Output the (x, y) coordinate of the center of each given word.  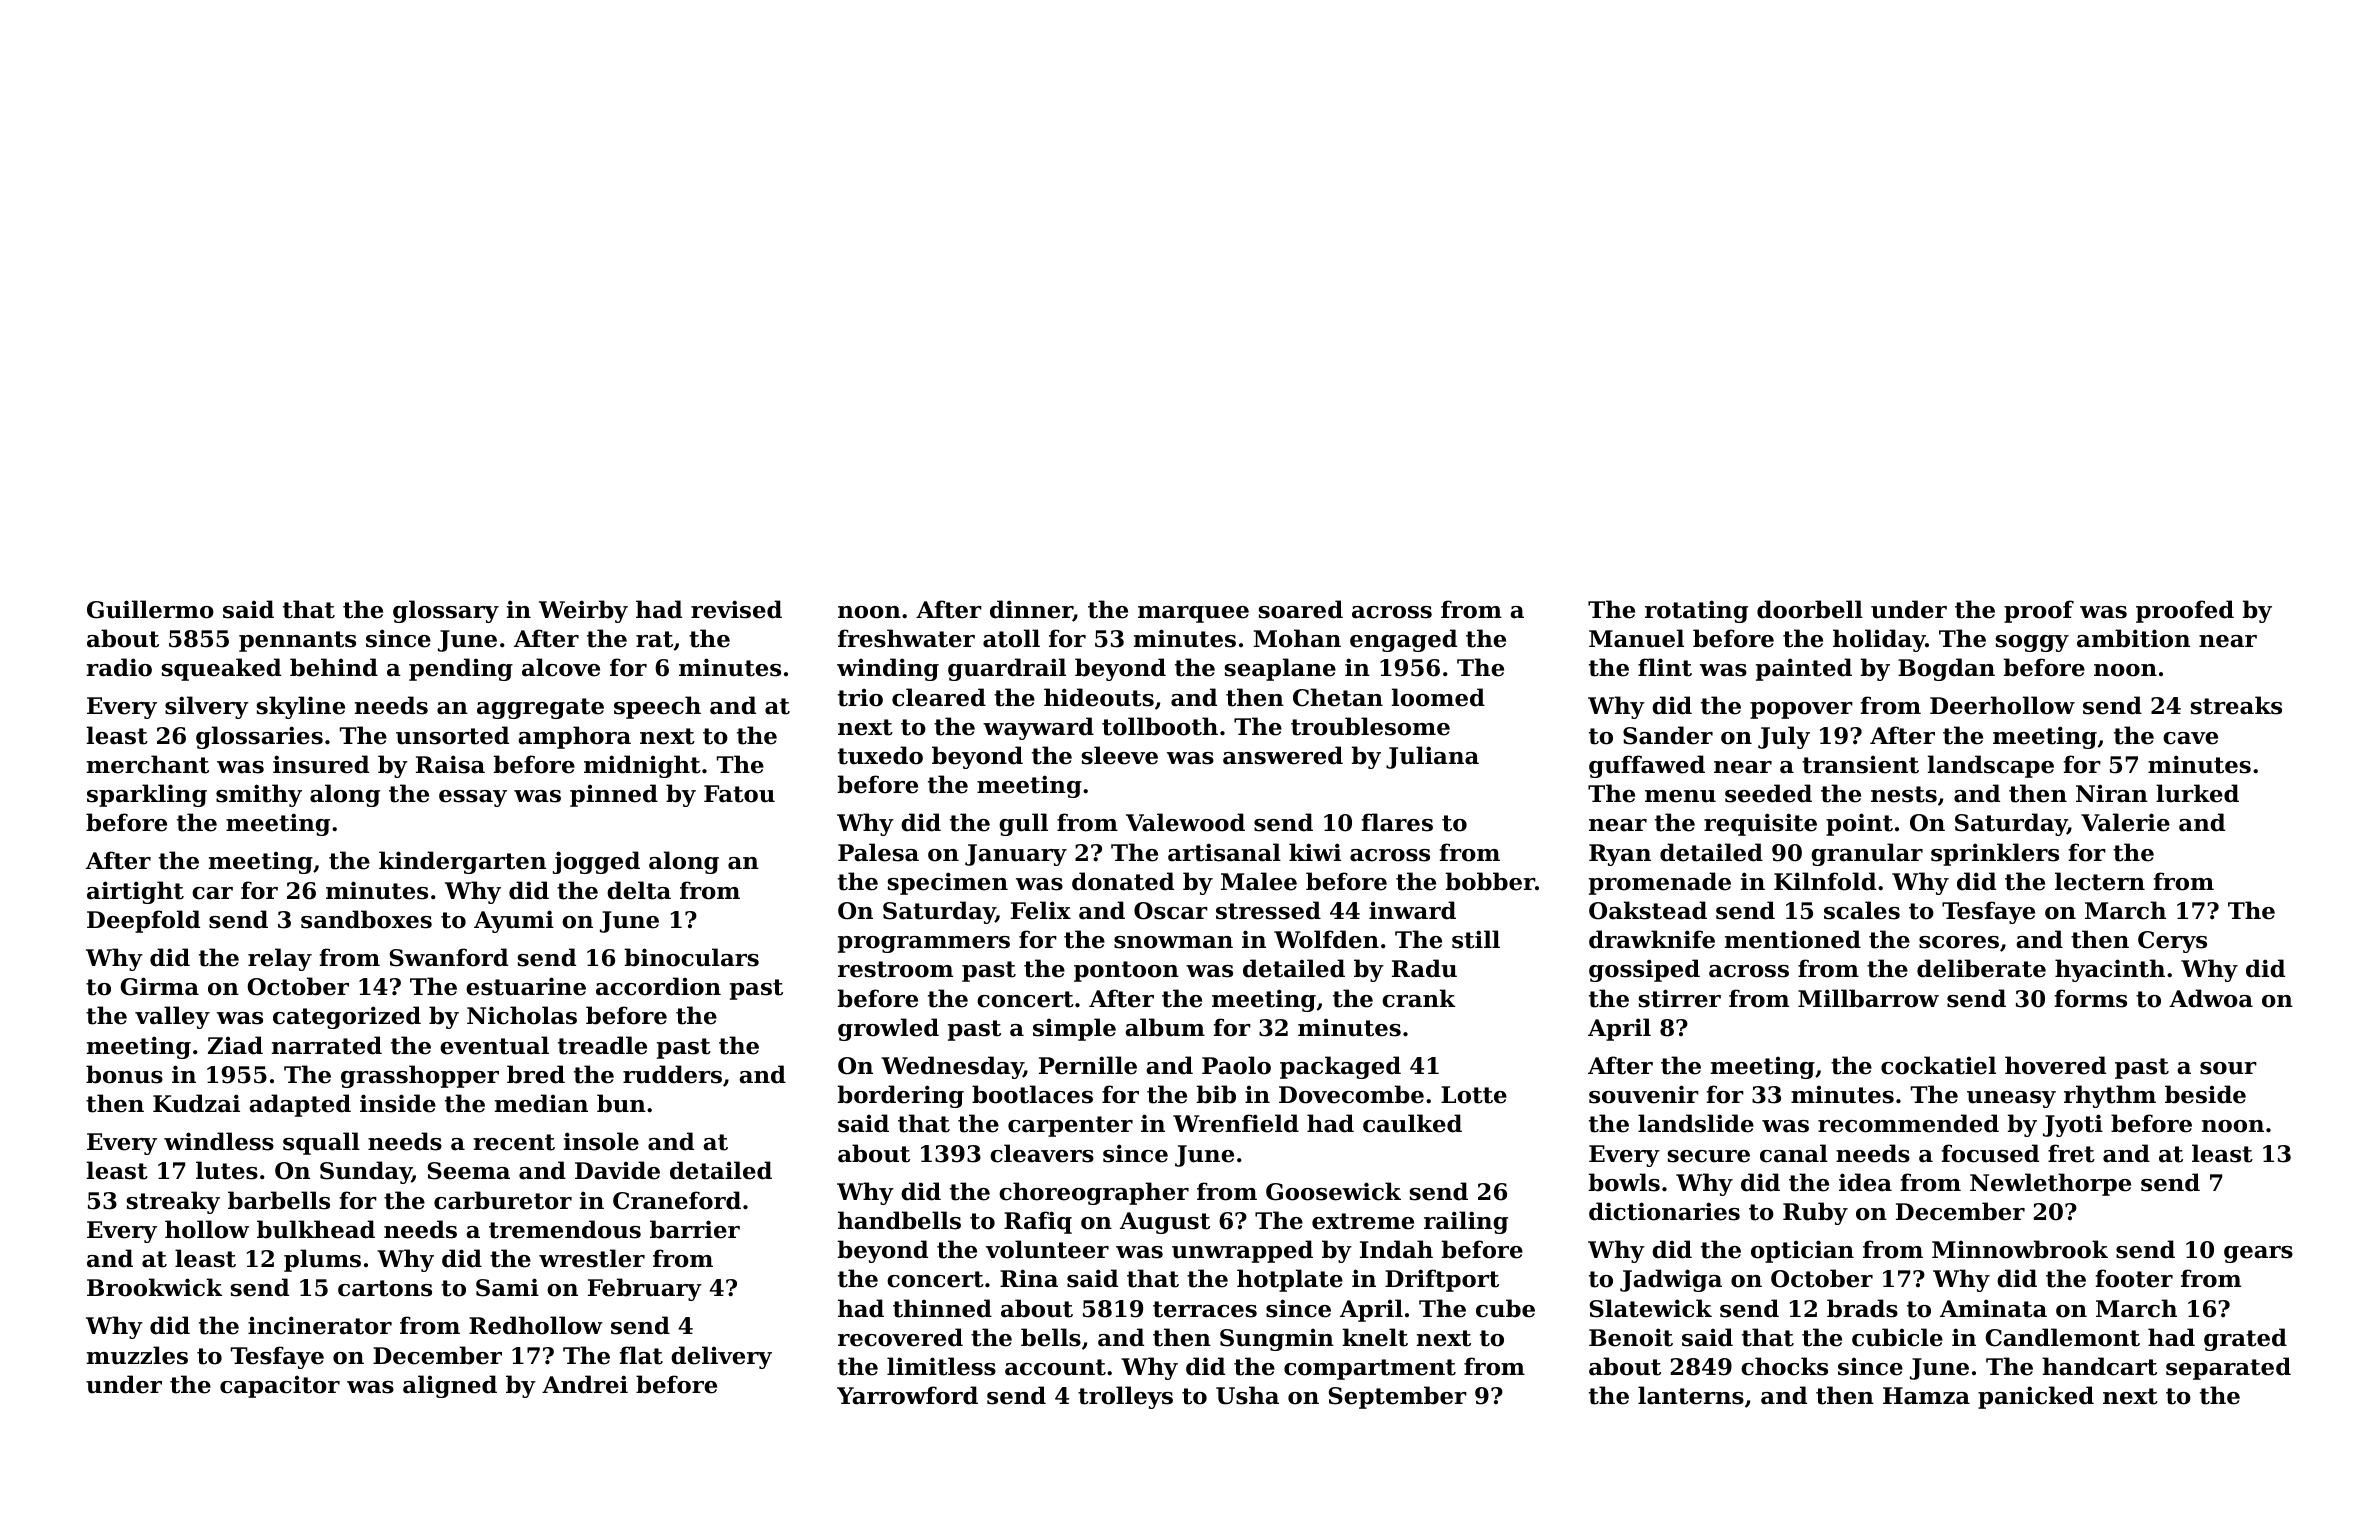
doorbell (1810, 609)
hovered (2055, 1065)
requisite (1760, 824)
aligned (450, 1386)
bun (621, 1103)
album (1165, 1027)
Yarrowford (907, 1395)
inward (1412, 910)
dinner (1031, 610)
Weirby (583, 611)
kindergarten (462, 862)
